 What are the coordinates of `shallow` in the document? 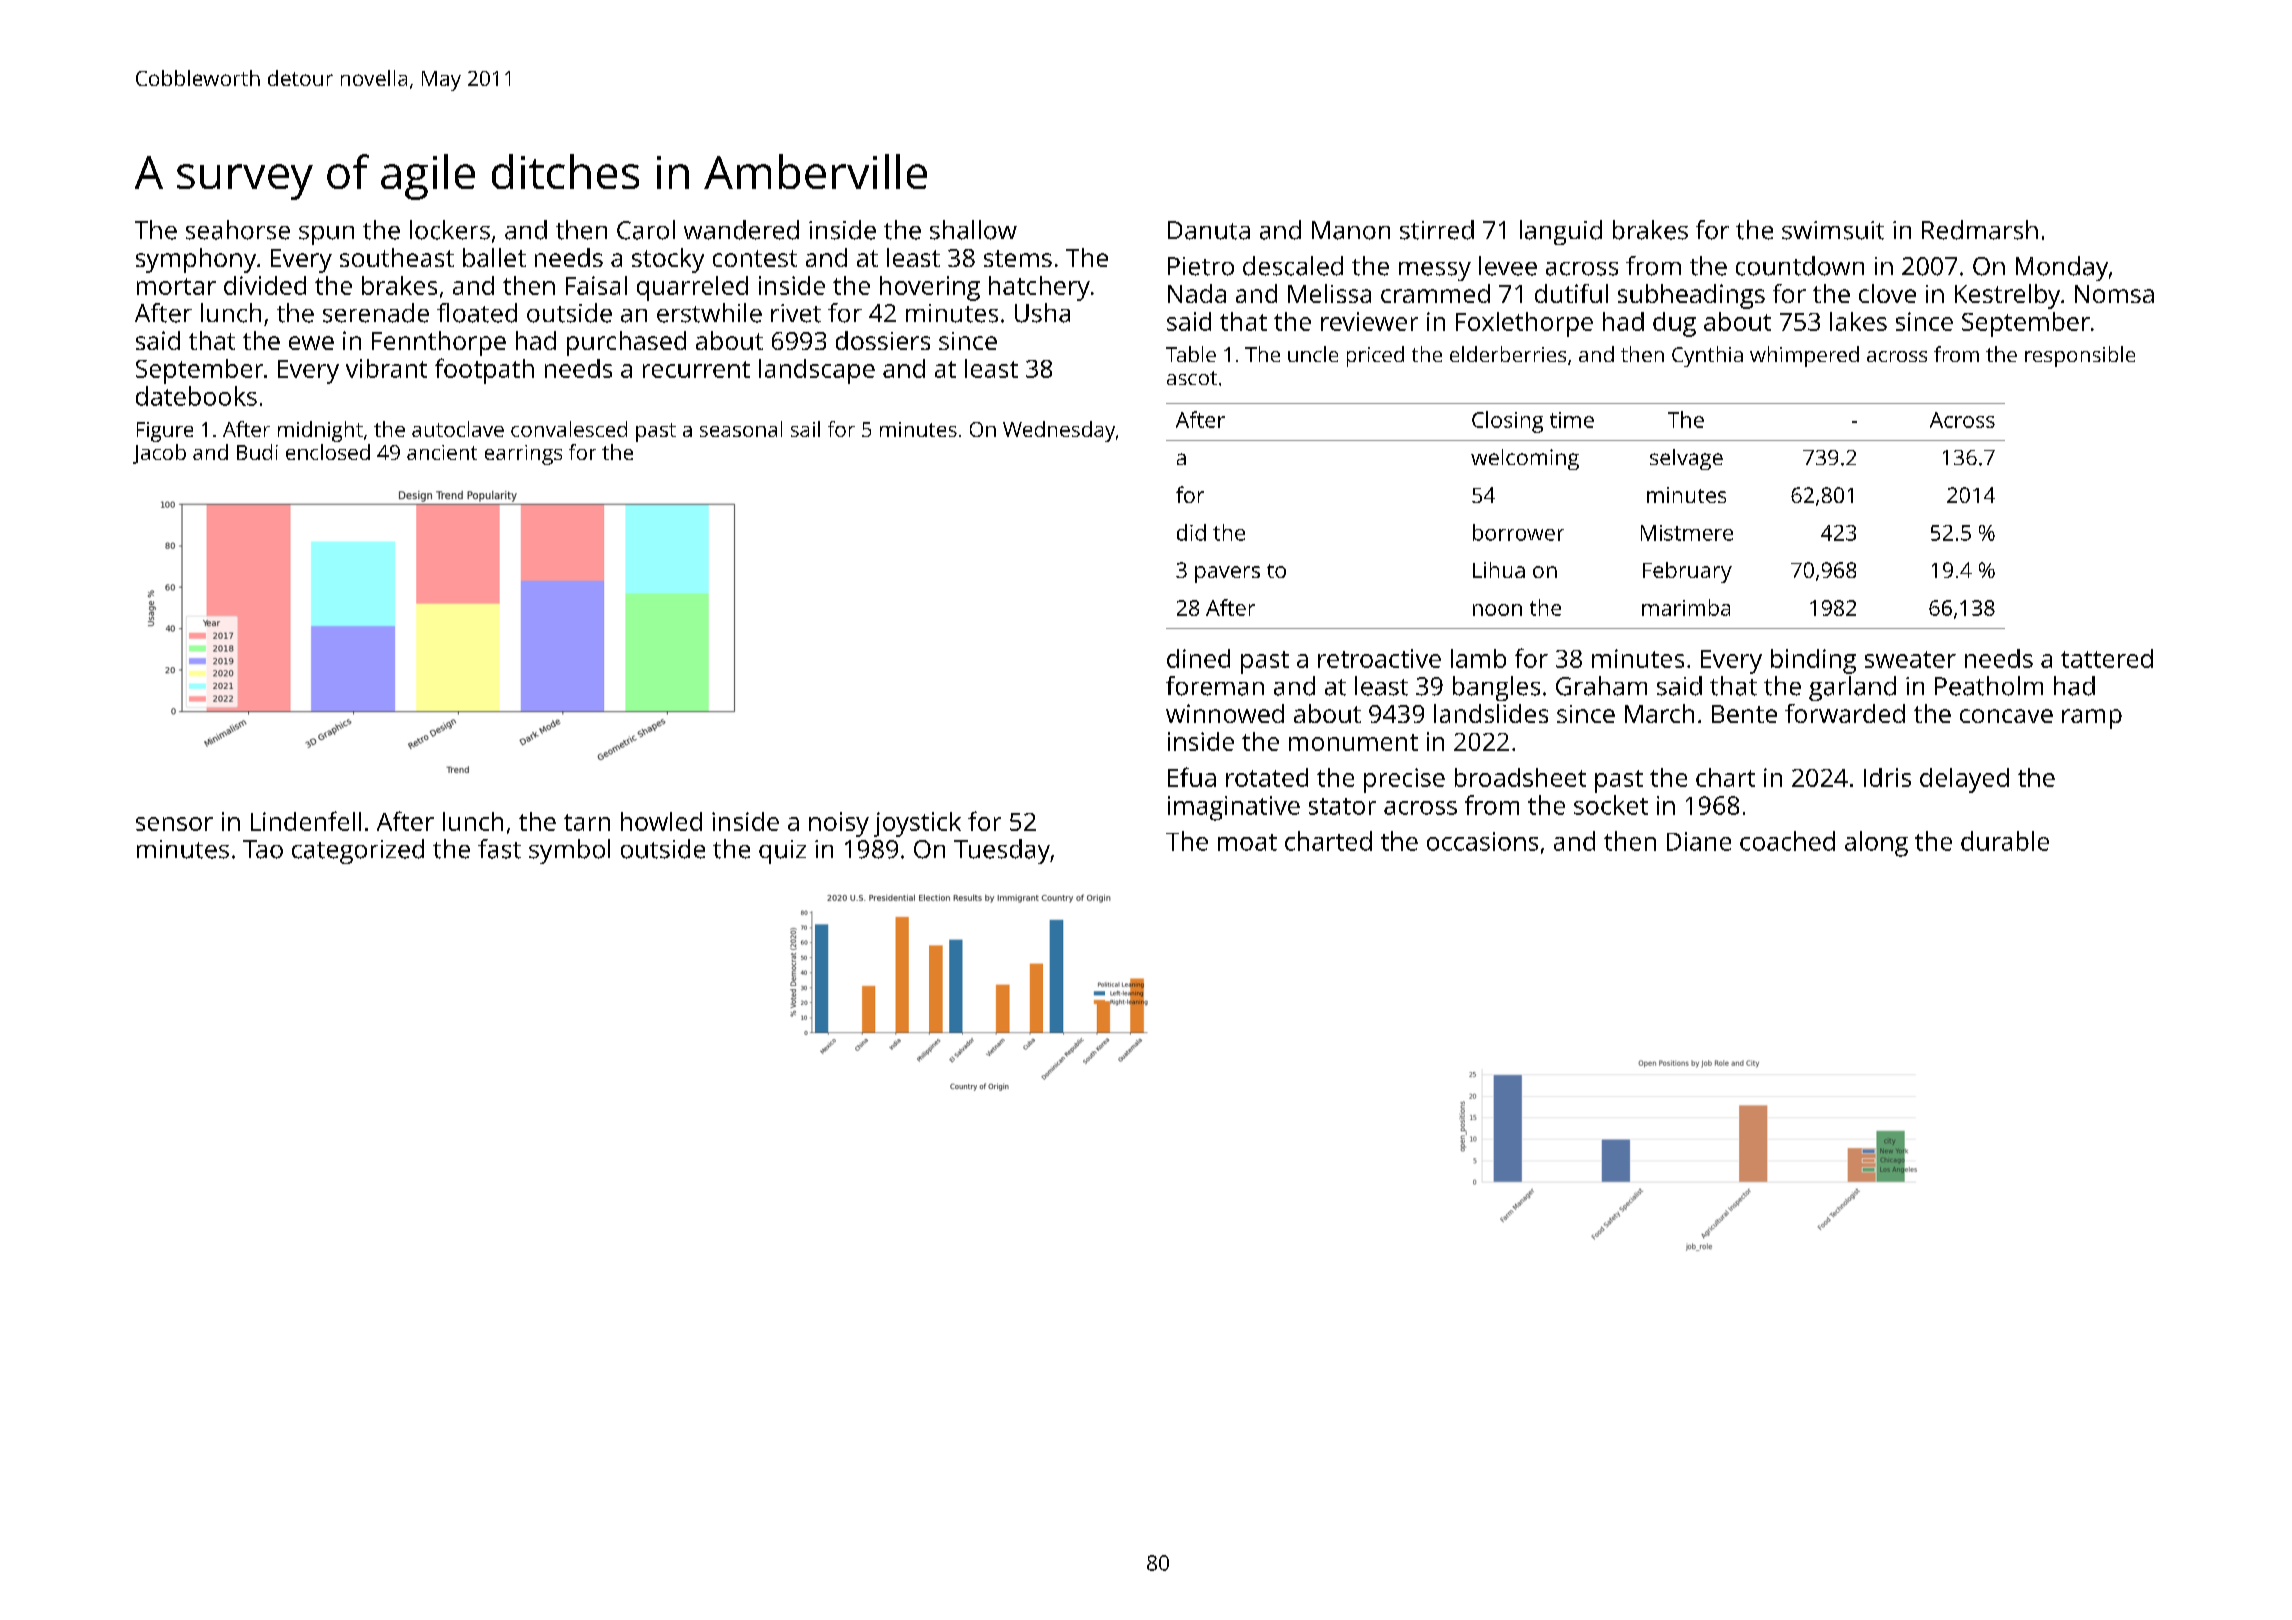 It's located at (973, 230).
